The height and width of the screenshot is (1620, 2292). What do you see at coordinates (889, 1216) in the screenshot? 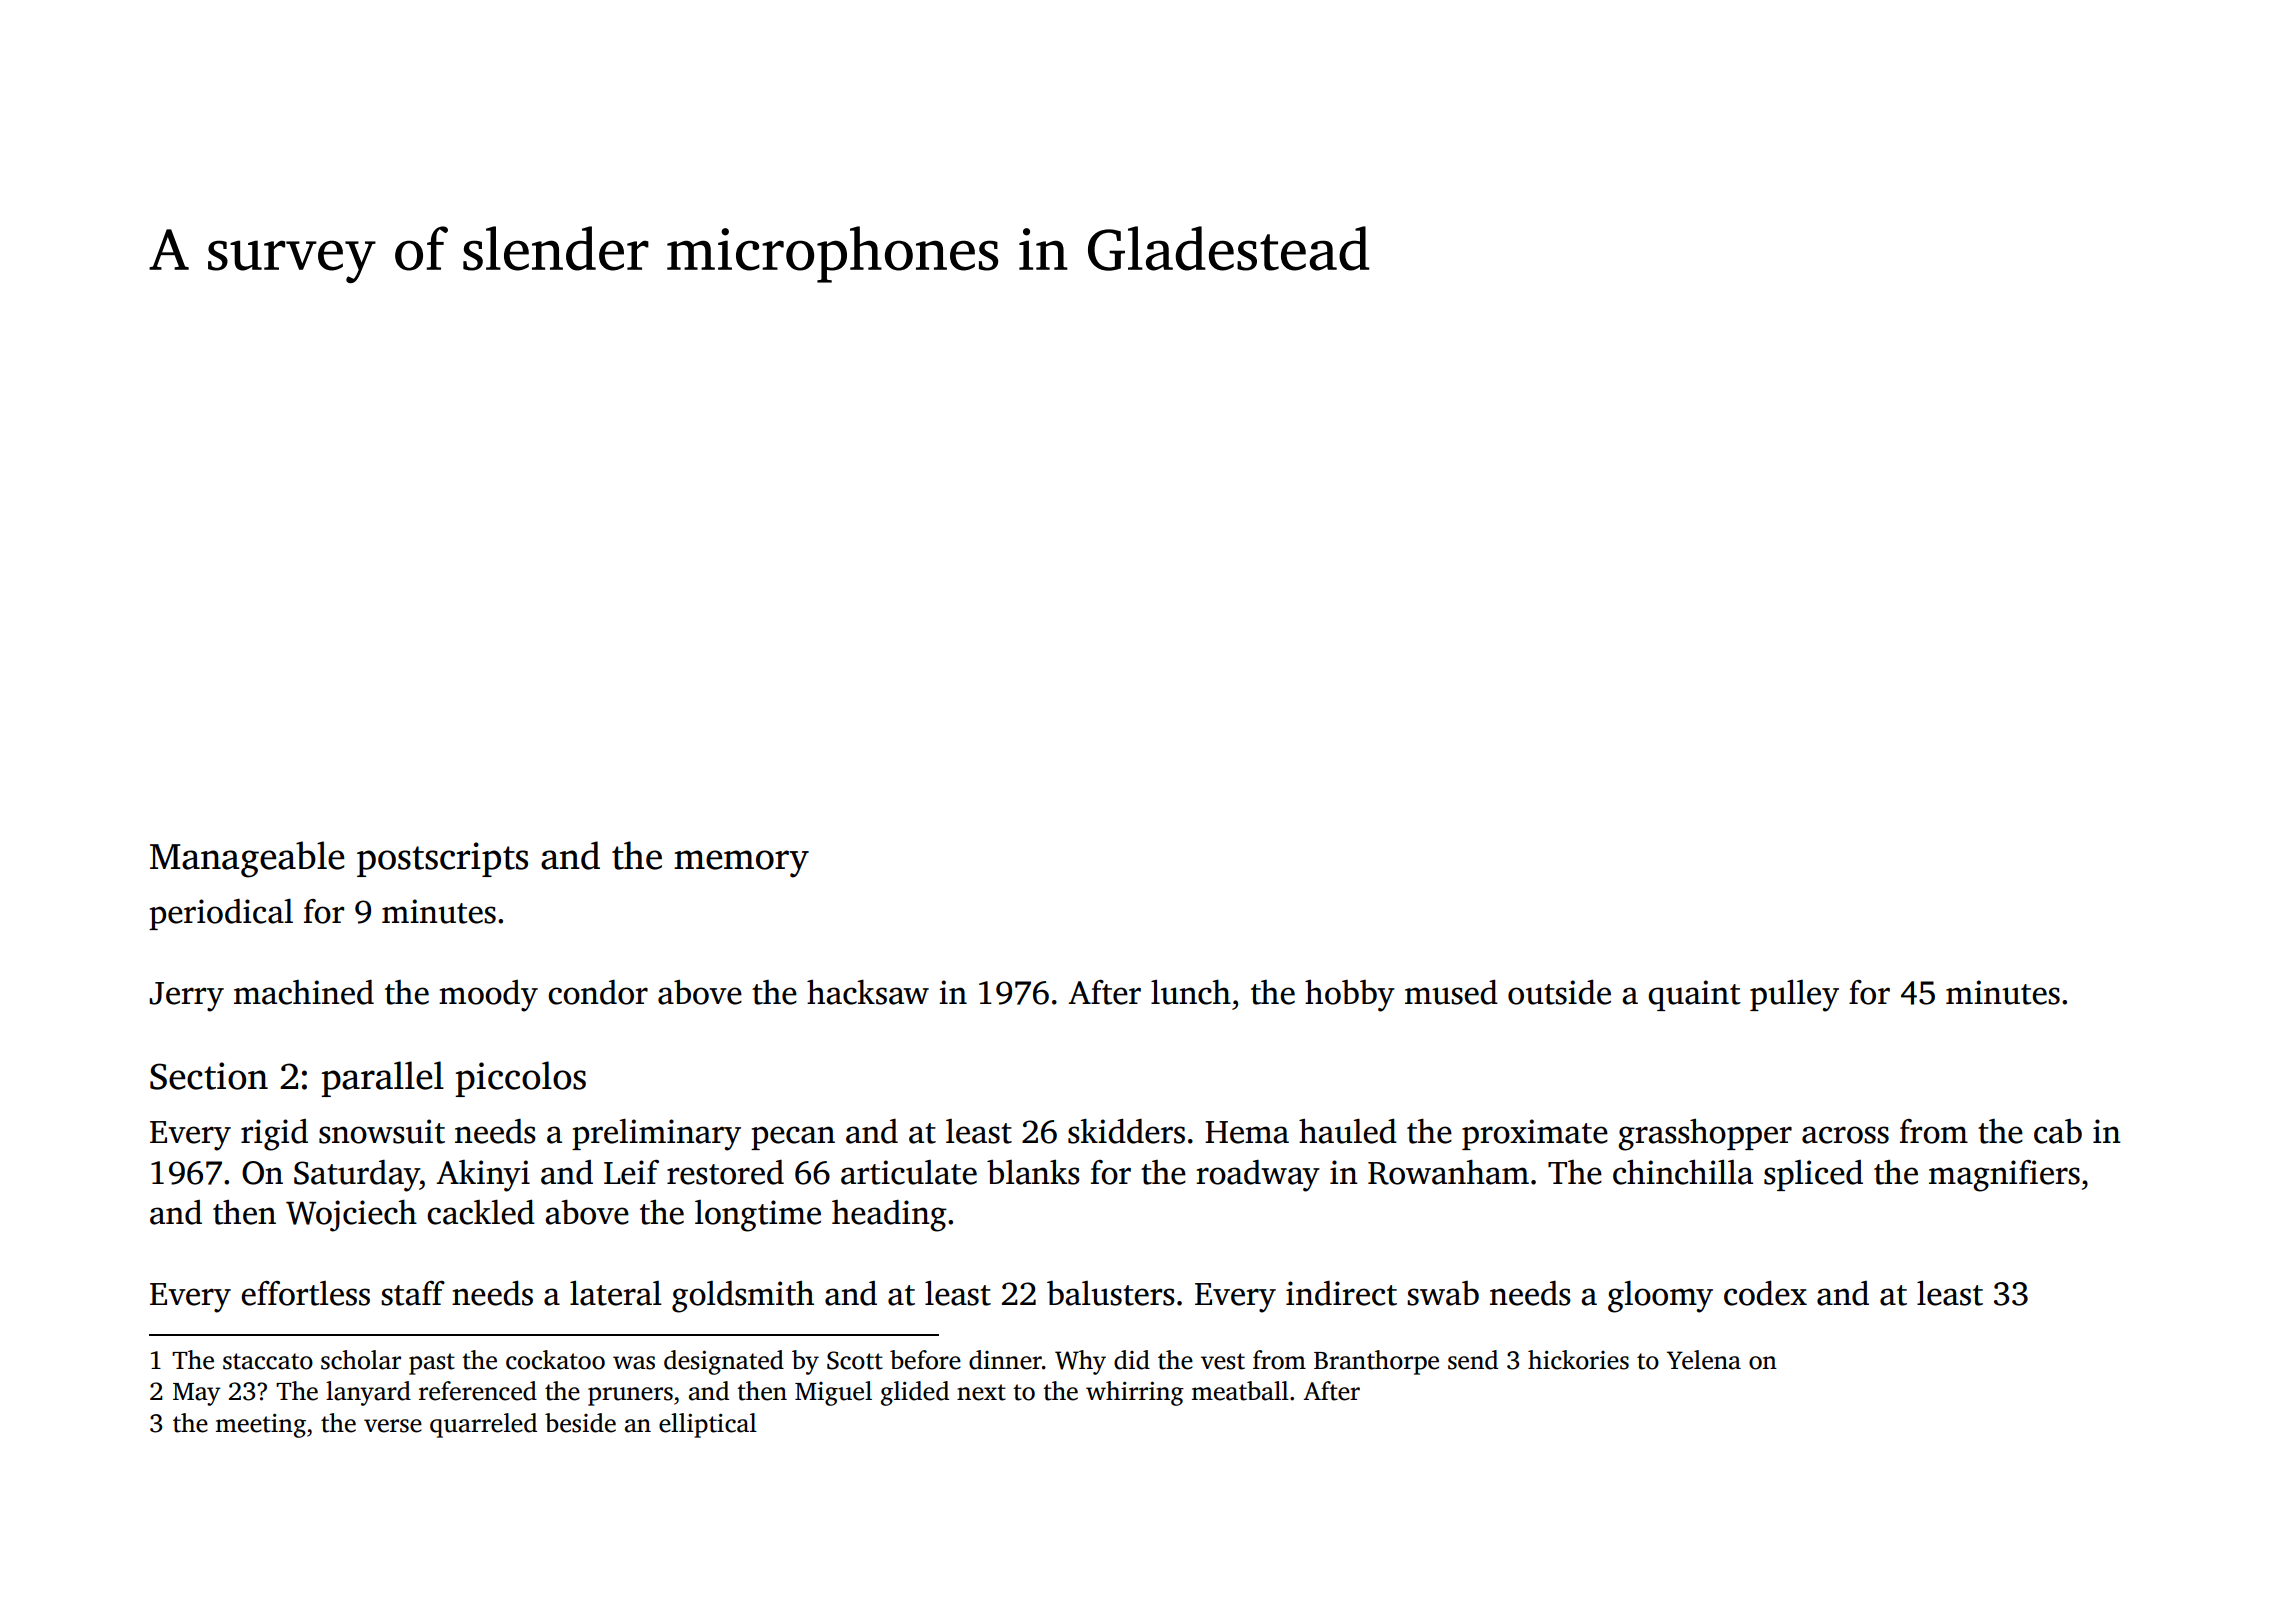
I see `heading` at bounding box center [889, 1216].
